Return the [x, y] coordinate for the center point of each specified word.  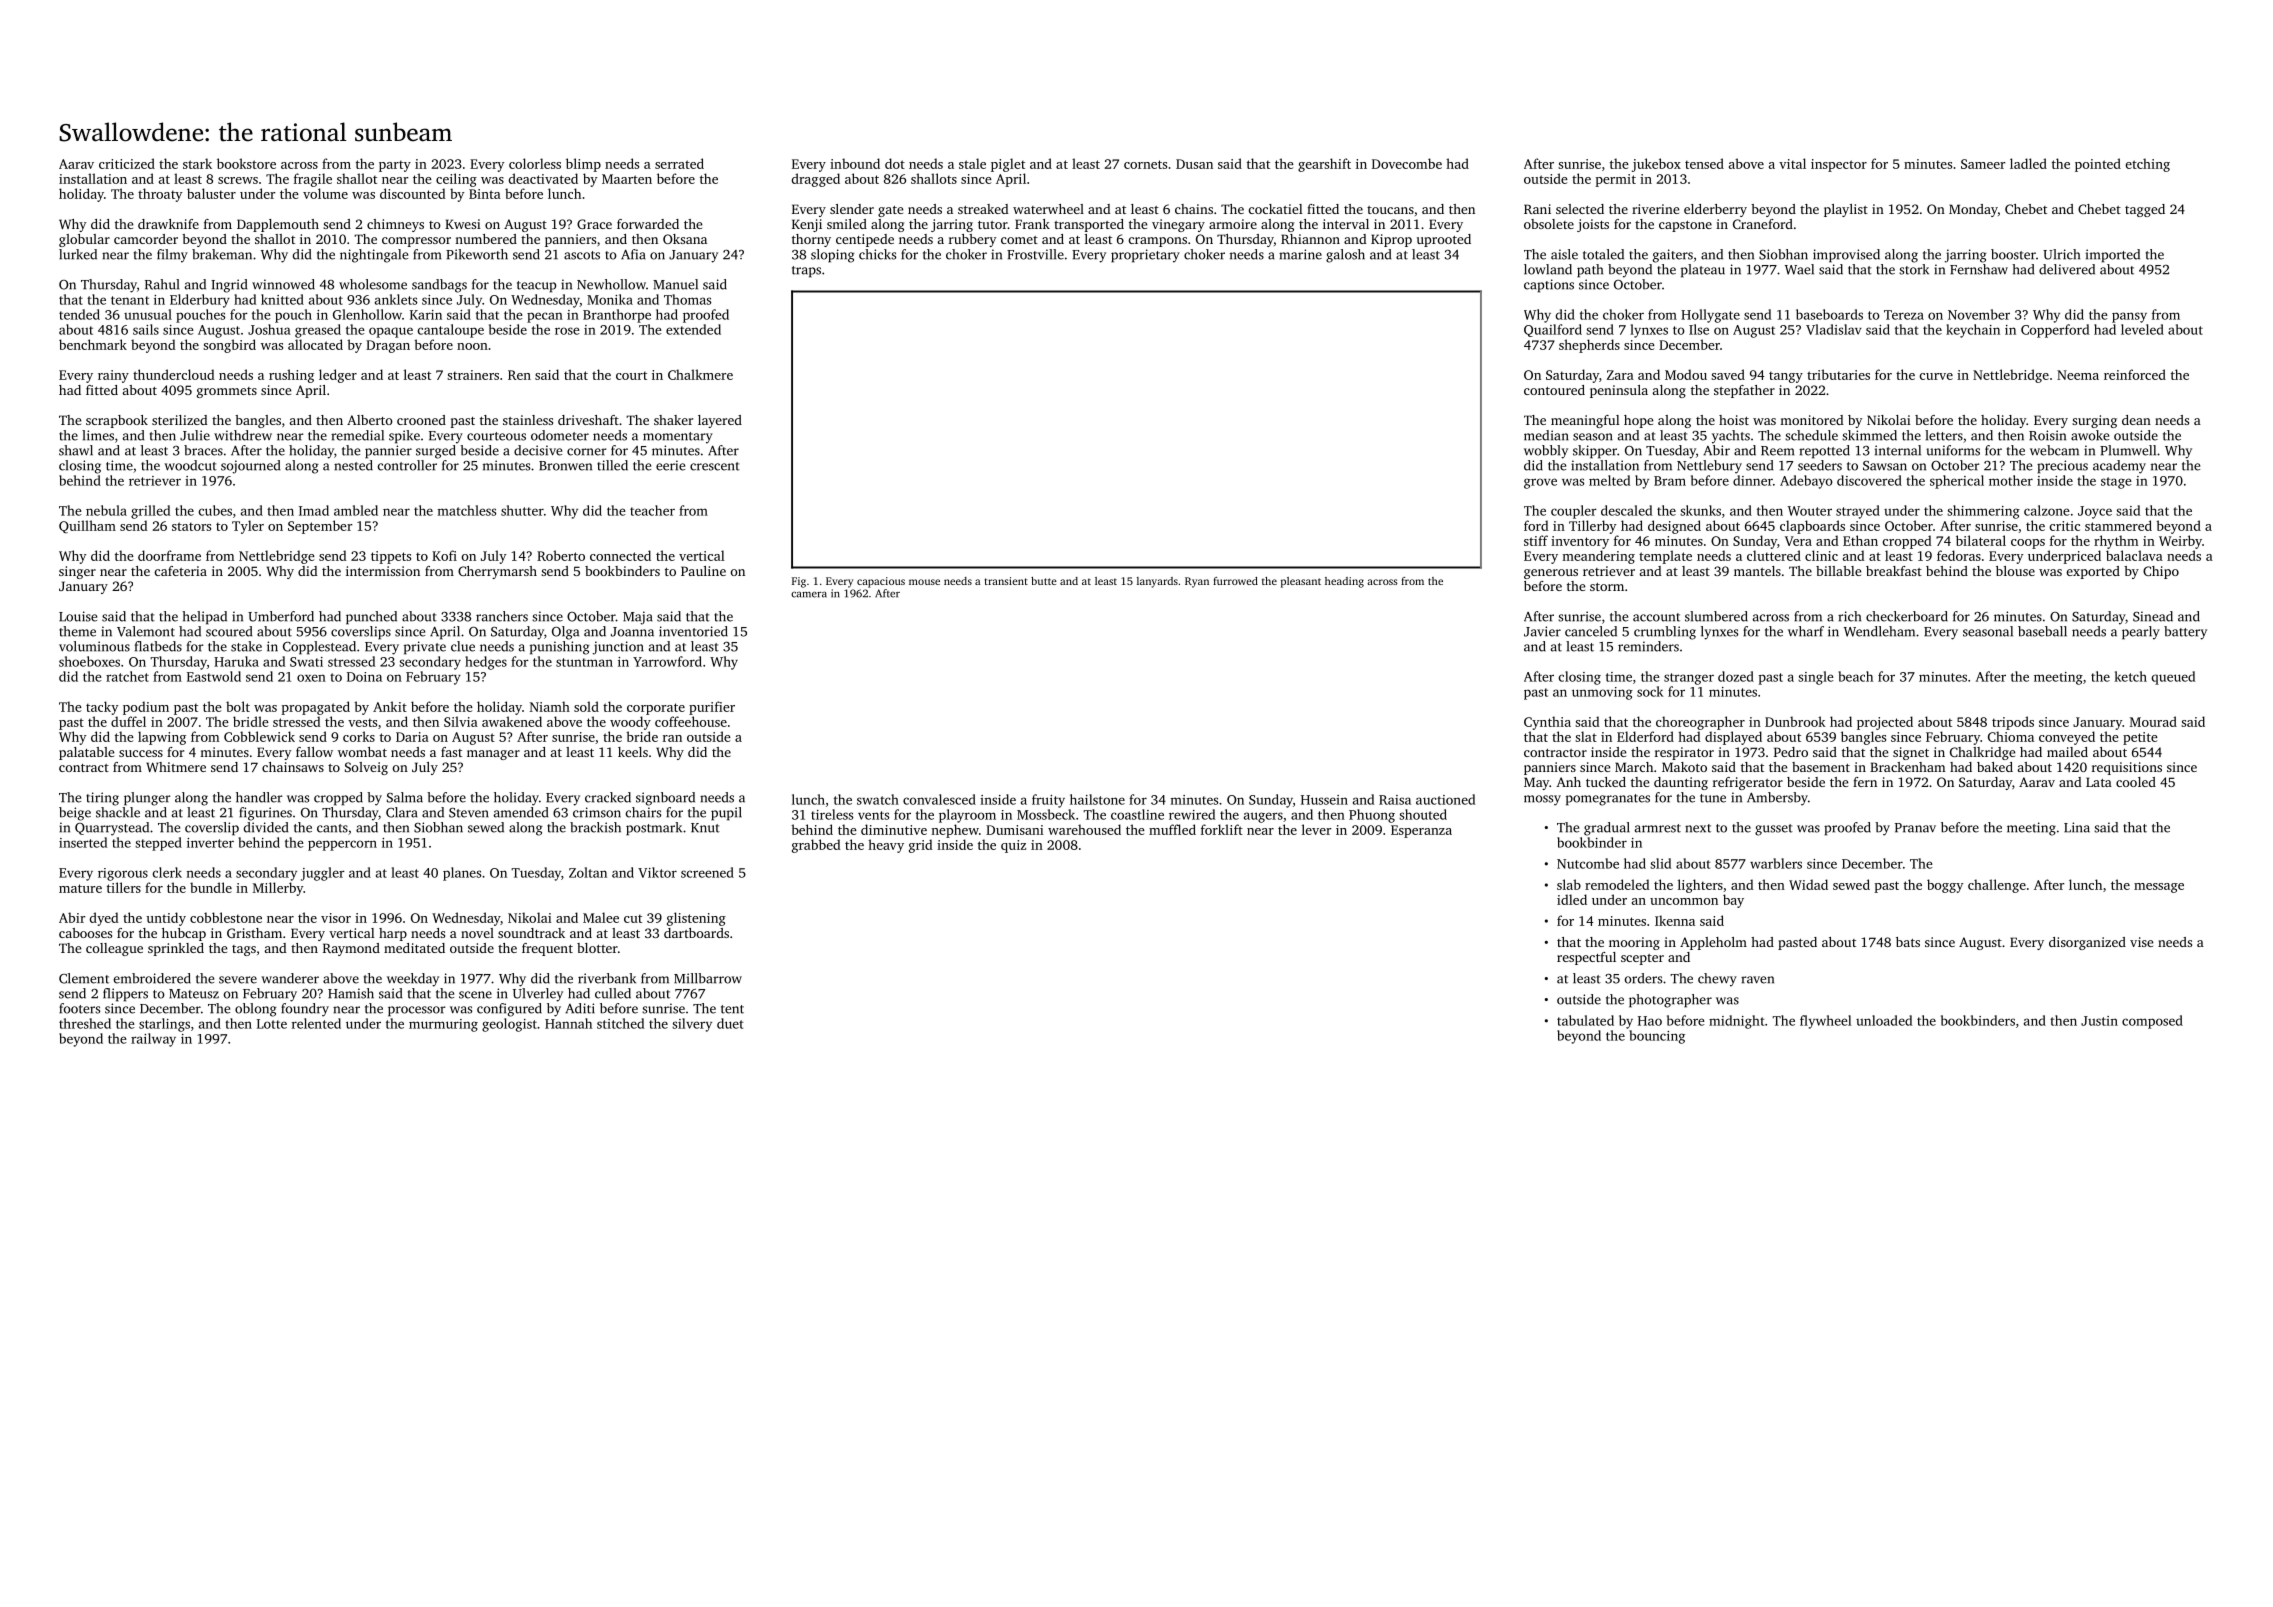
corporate [656, 709]
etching [2147, 165]
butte [1044, 581]
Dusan [1194, 164]
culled [613, 993]
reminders [1648, 646]
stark [197, 163]
